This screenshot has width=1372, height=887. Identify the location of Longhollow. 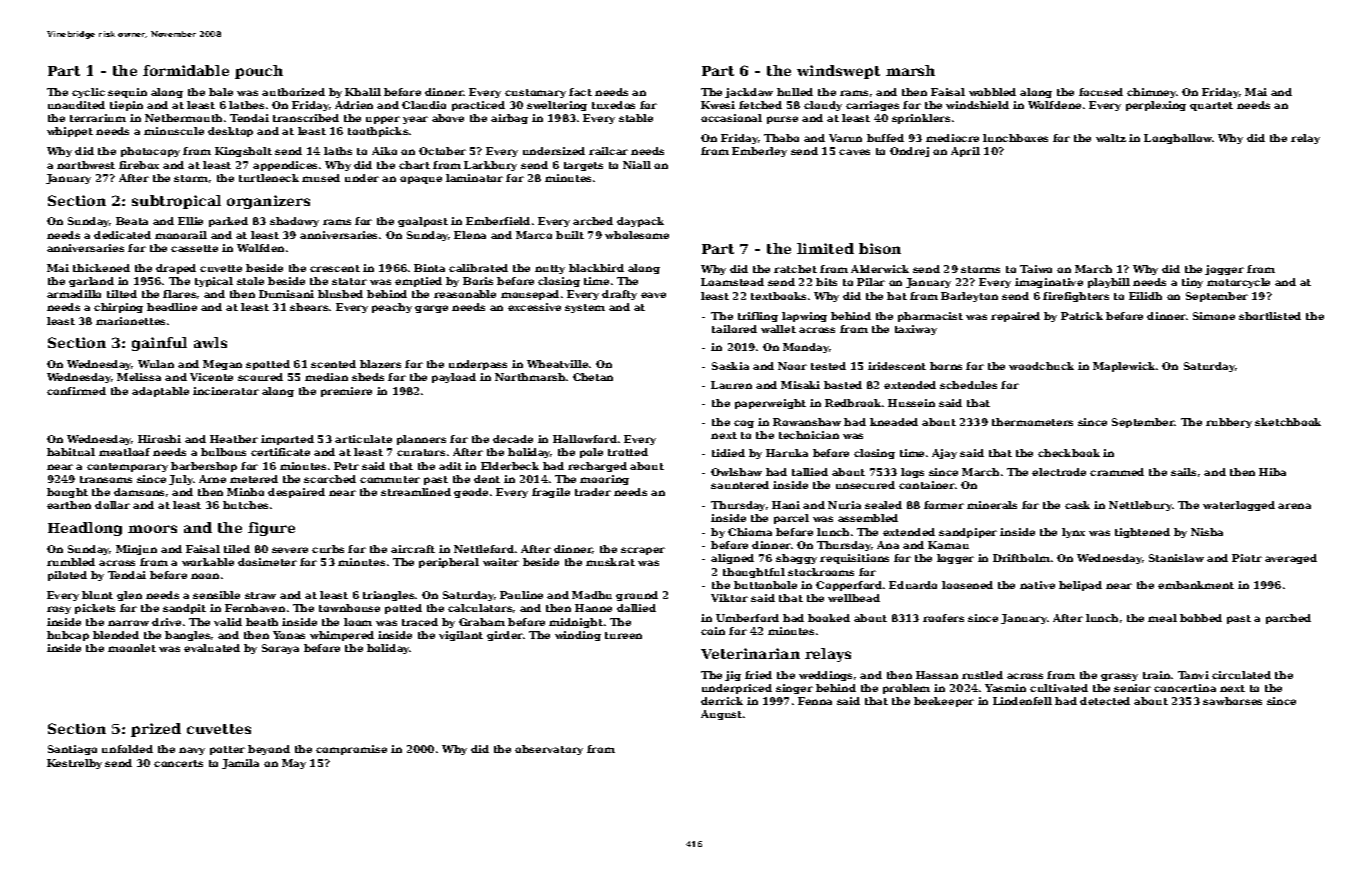
(1178, 139).
